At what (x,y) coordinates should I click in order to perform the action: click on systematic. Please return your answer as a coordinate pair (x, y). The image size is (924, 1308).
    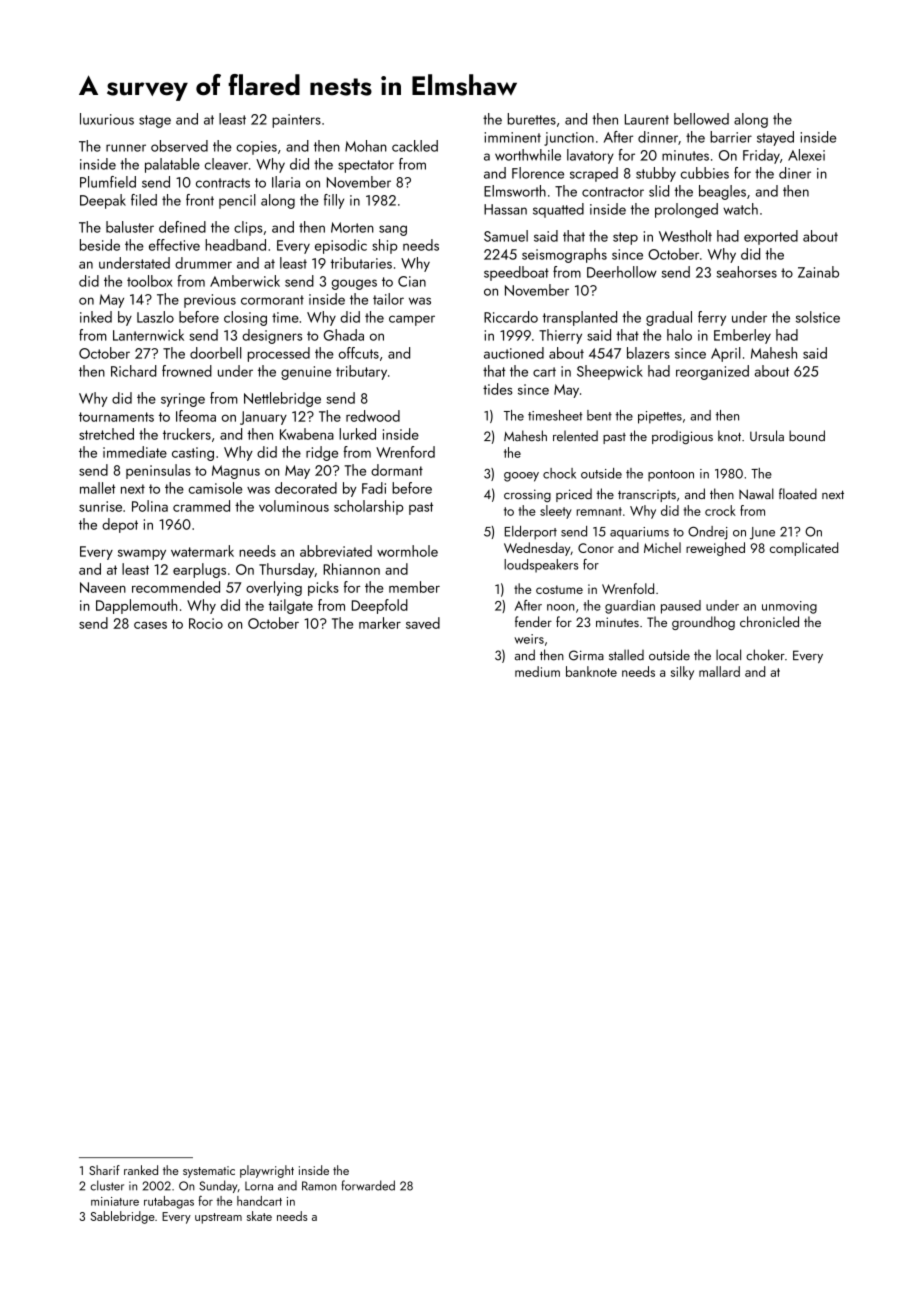
    Looking at the image, I should click on (209, 1172).
